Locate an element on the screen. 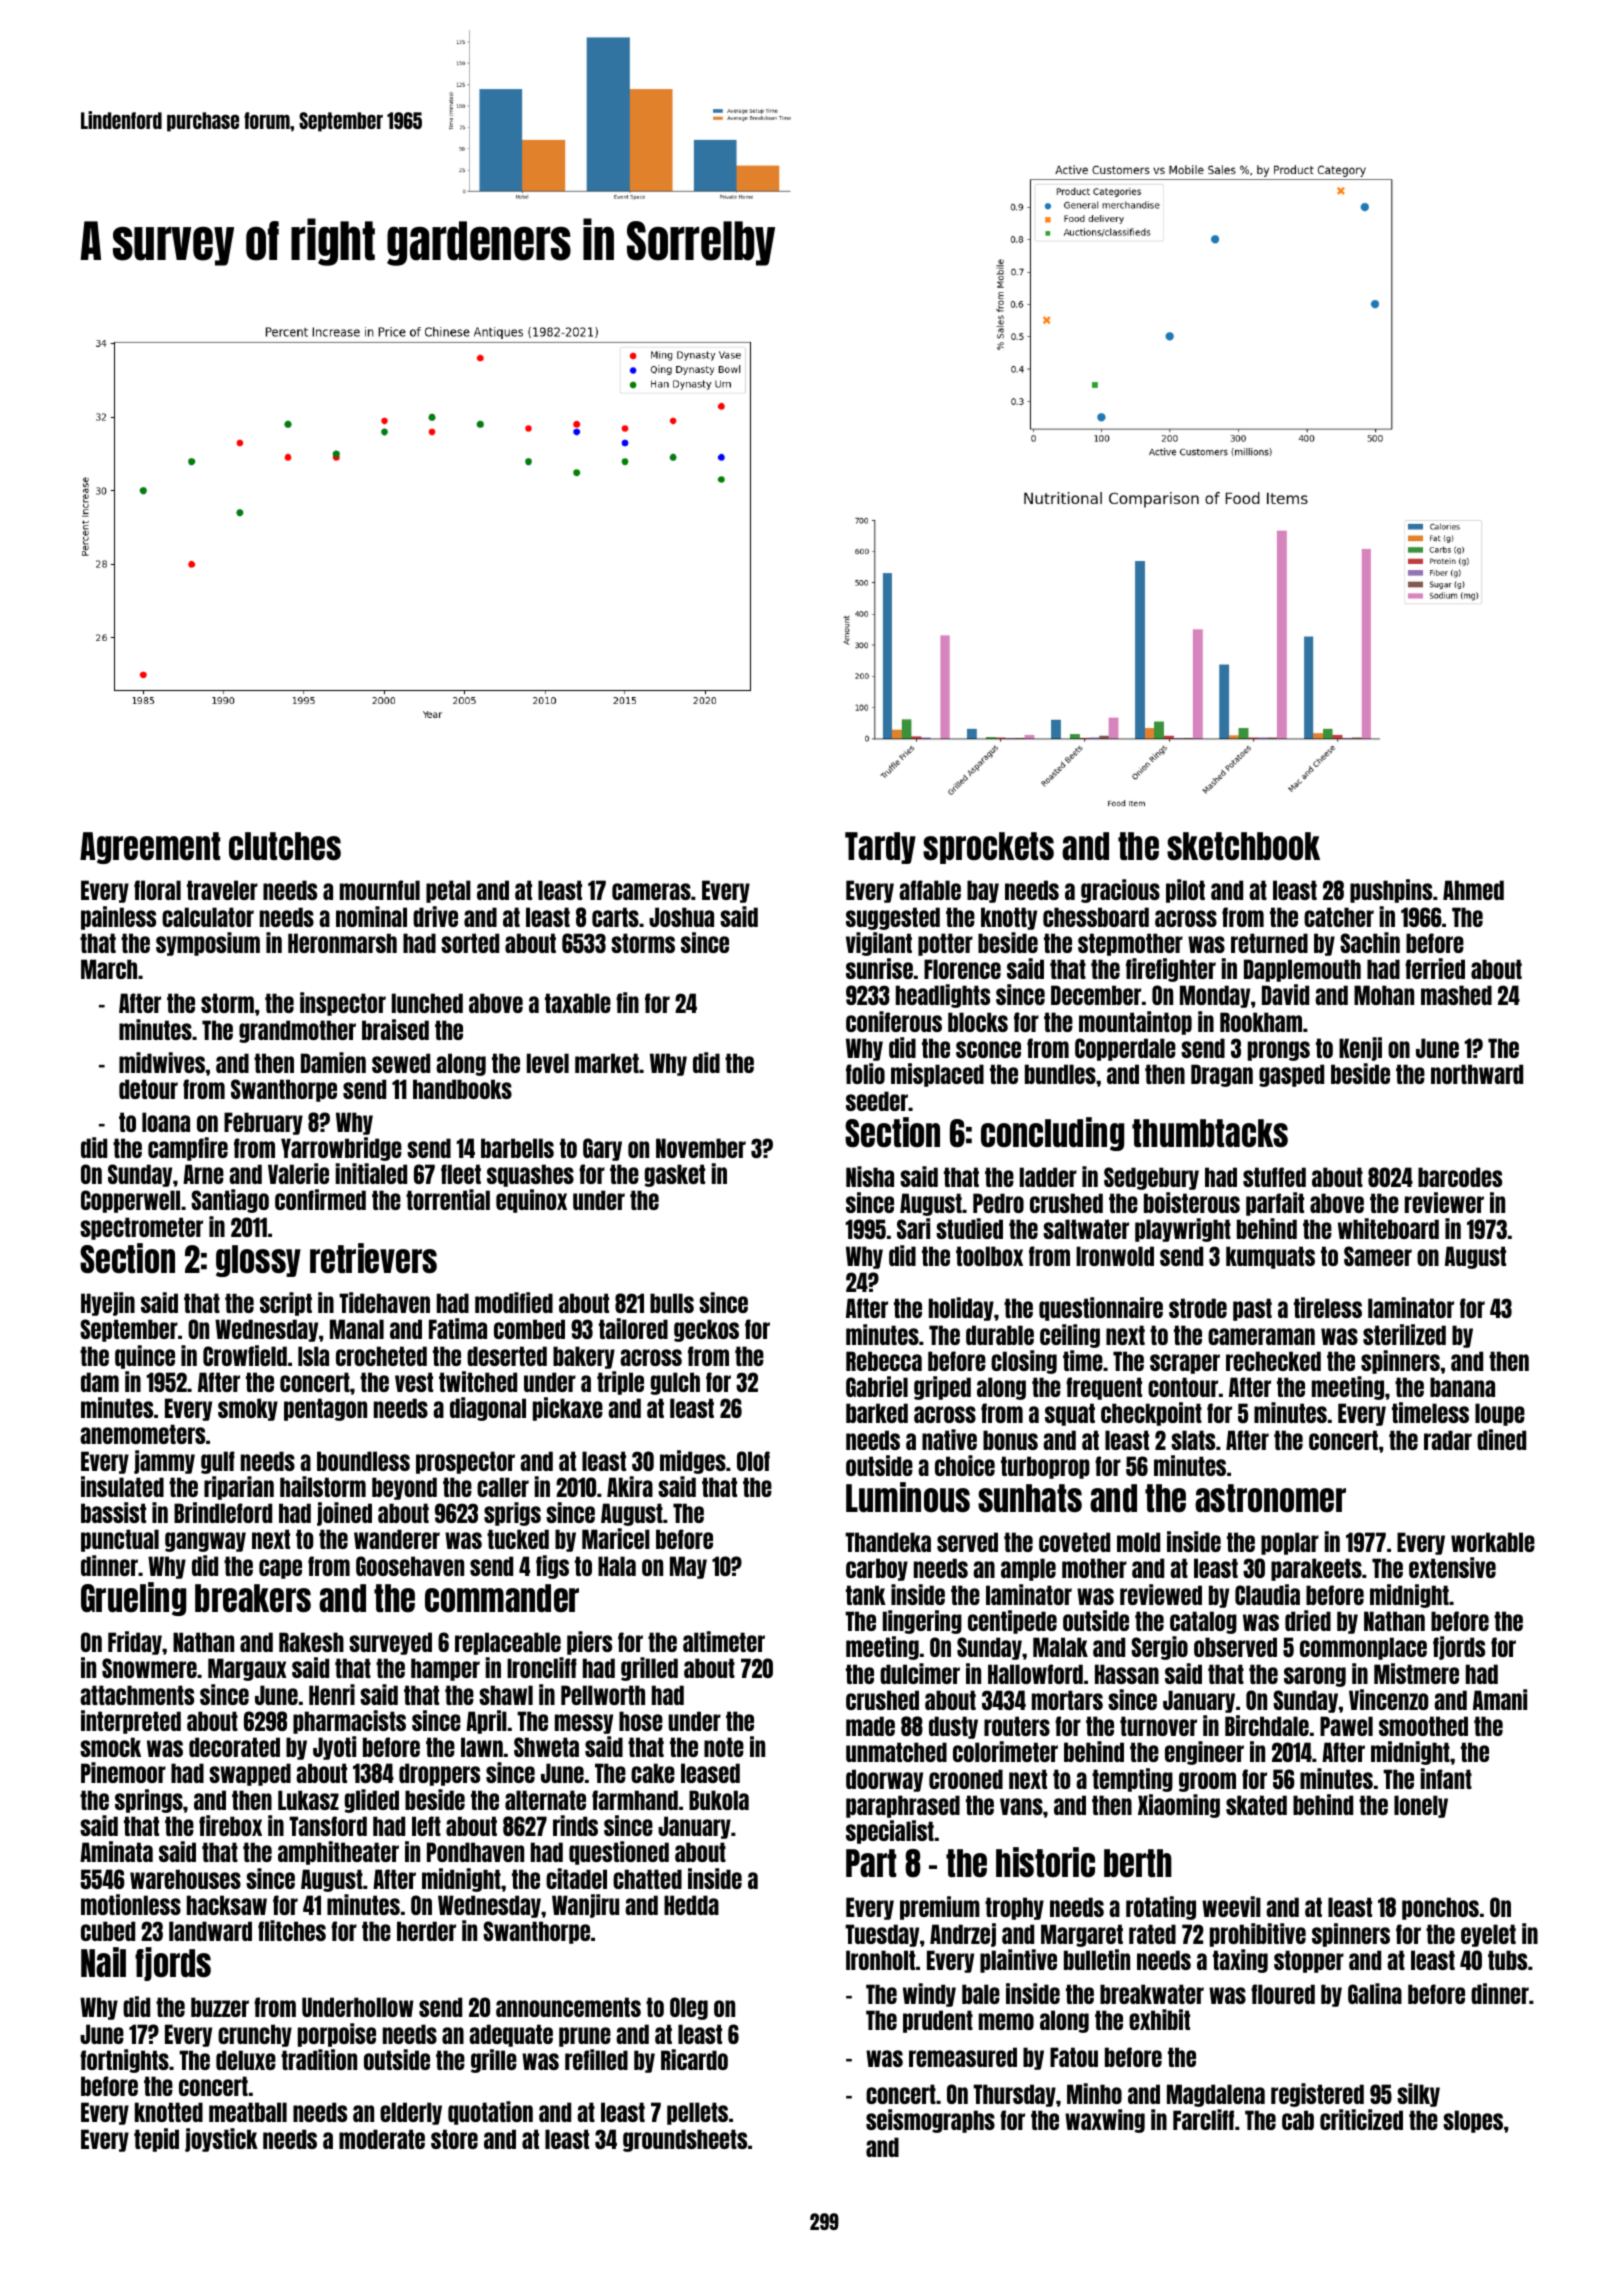 The width and height of the screenshot is (1620, 2292). Ahmed is located at coordinates (1473, 890).
